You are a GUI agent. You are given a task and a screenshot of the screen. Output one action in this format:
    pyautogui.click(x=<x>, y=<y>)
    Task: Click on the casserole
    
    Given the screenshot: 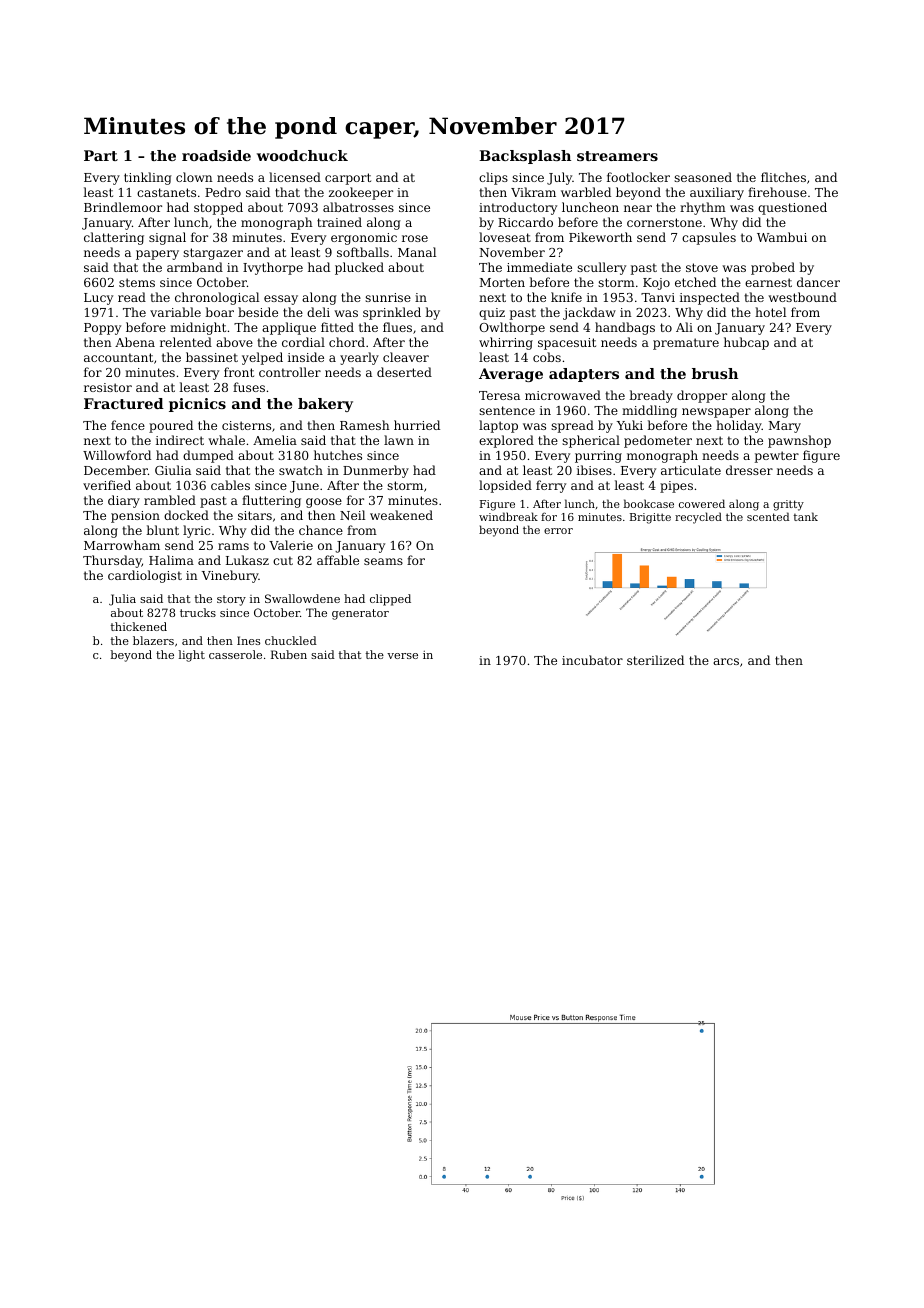 What is the action you would take?
    pyautogui.click(x=235, y=654)
